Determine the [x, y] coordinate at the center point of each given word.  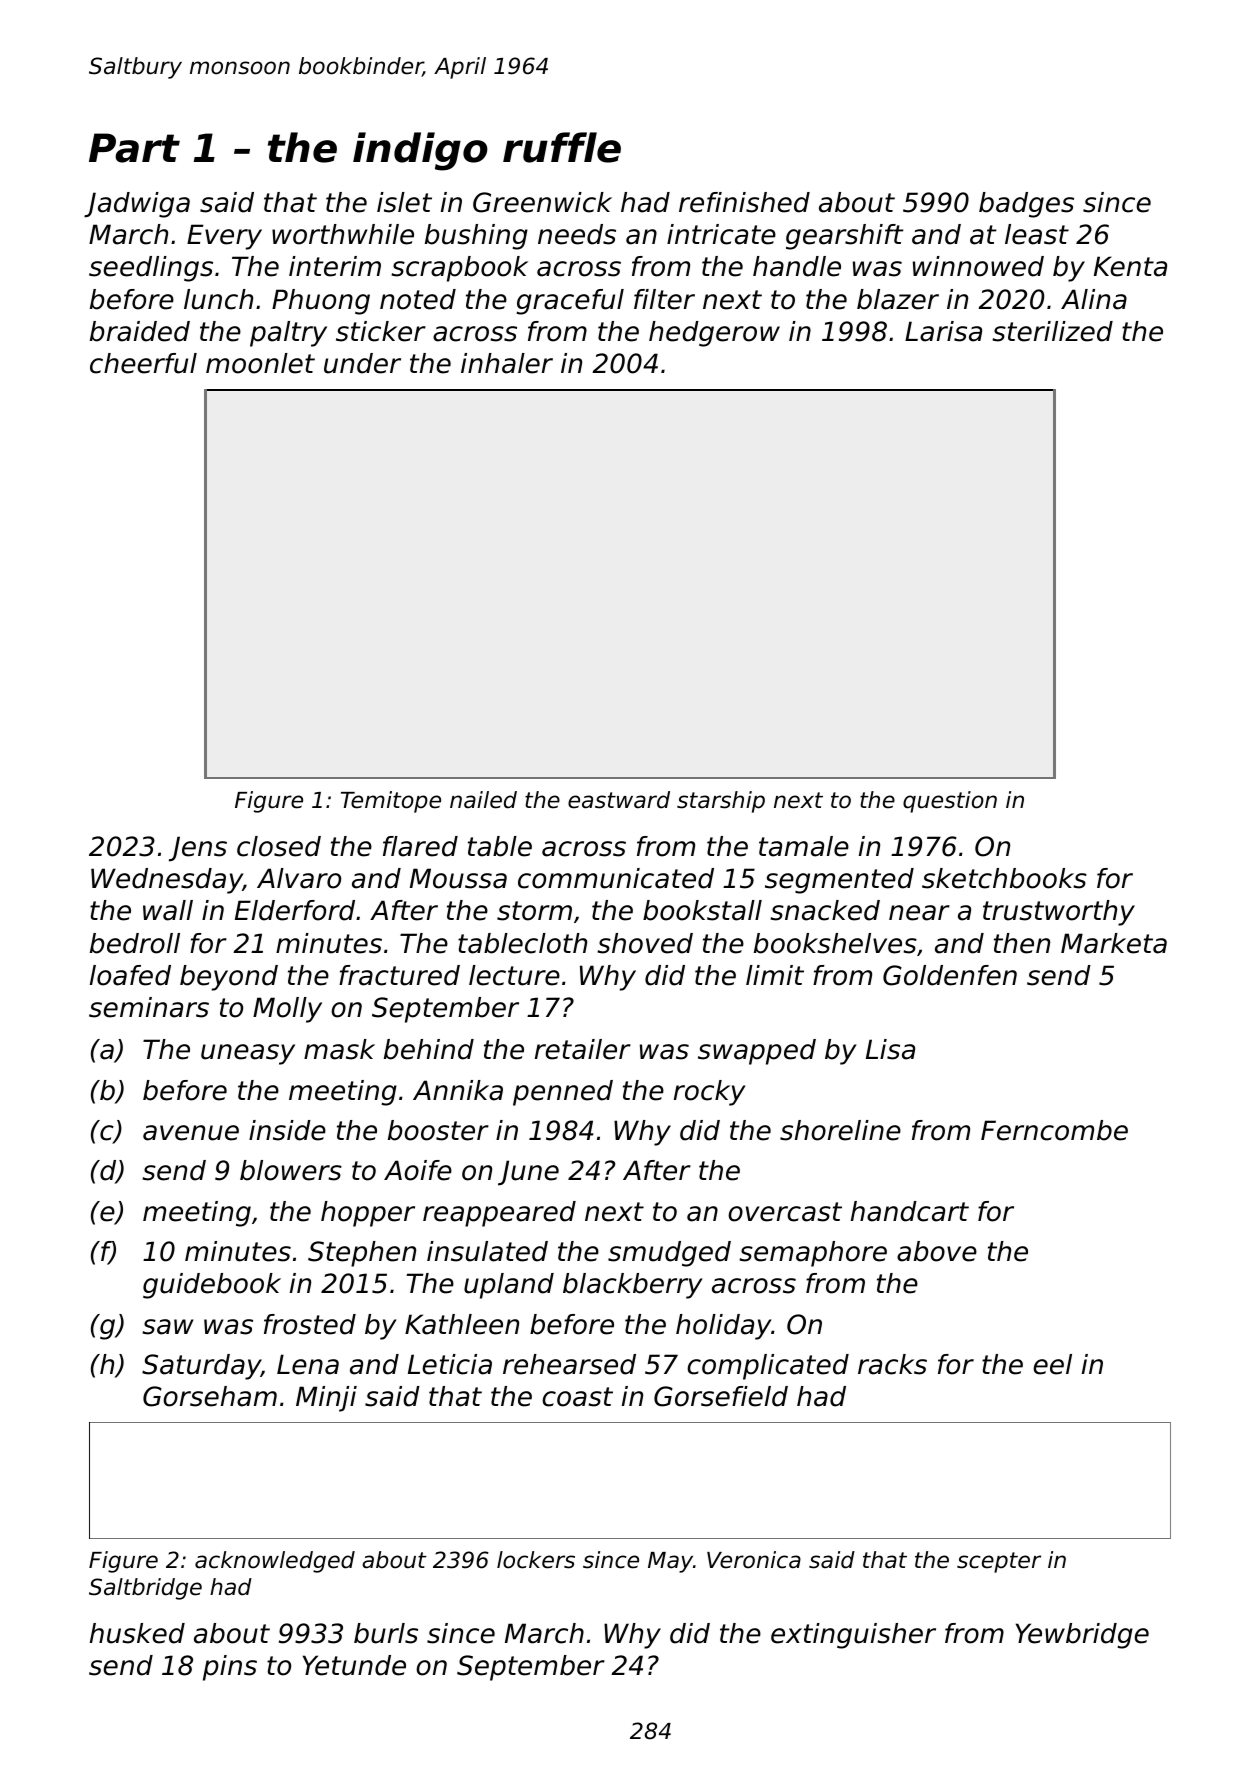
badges [1026, 205]
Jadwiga [137, 205]
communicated [616, 878]
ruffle [562, 147]
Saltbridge [145, 1589]
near [919, 913]
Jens [198, 849]
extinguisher [853, 1636]
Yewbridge [1082, 1636]
